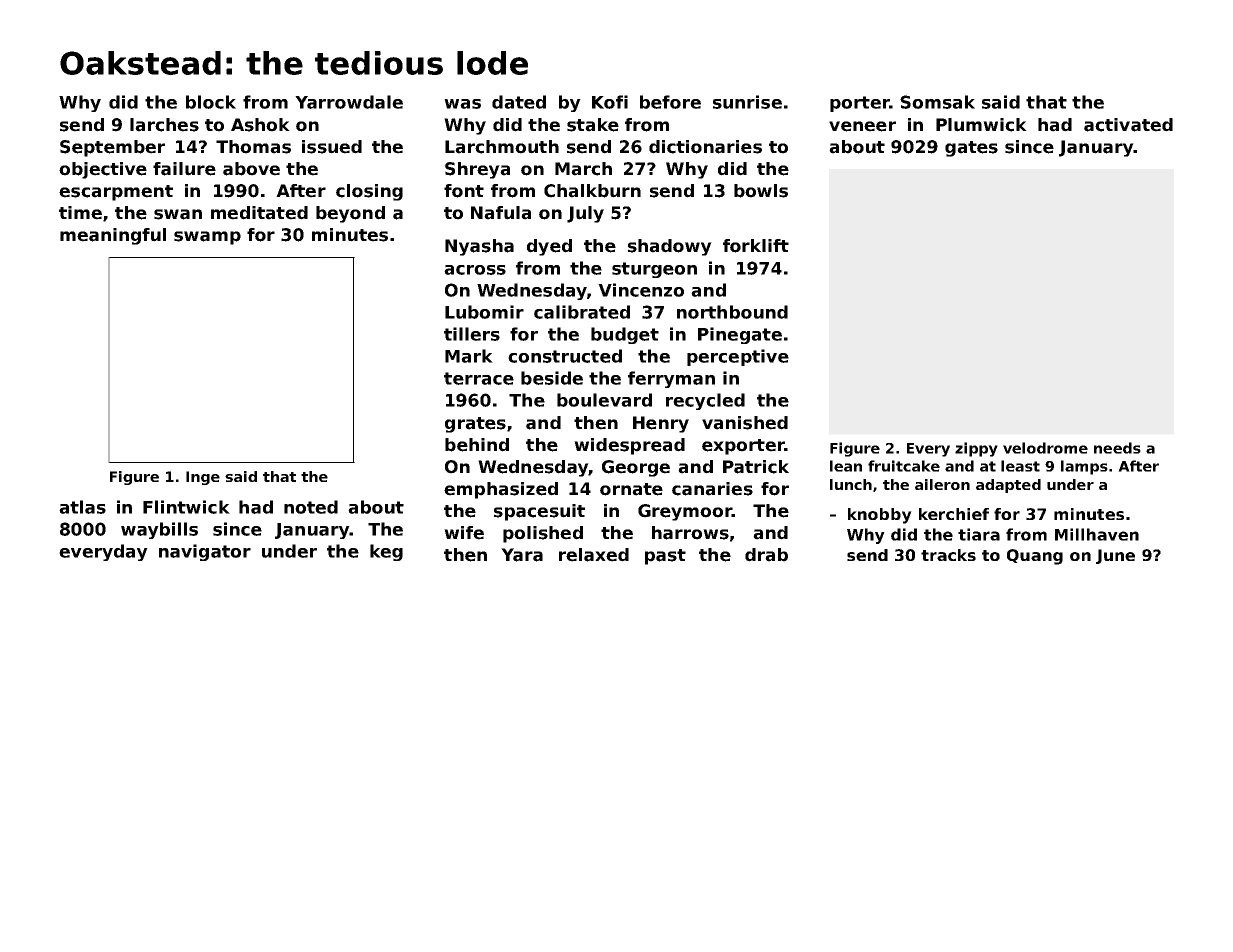  Describe the element at coordinates (82, 507) in the screenshot. I see `atlas` at that location.
